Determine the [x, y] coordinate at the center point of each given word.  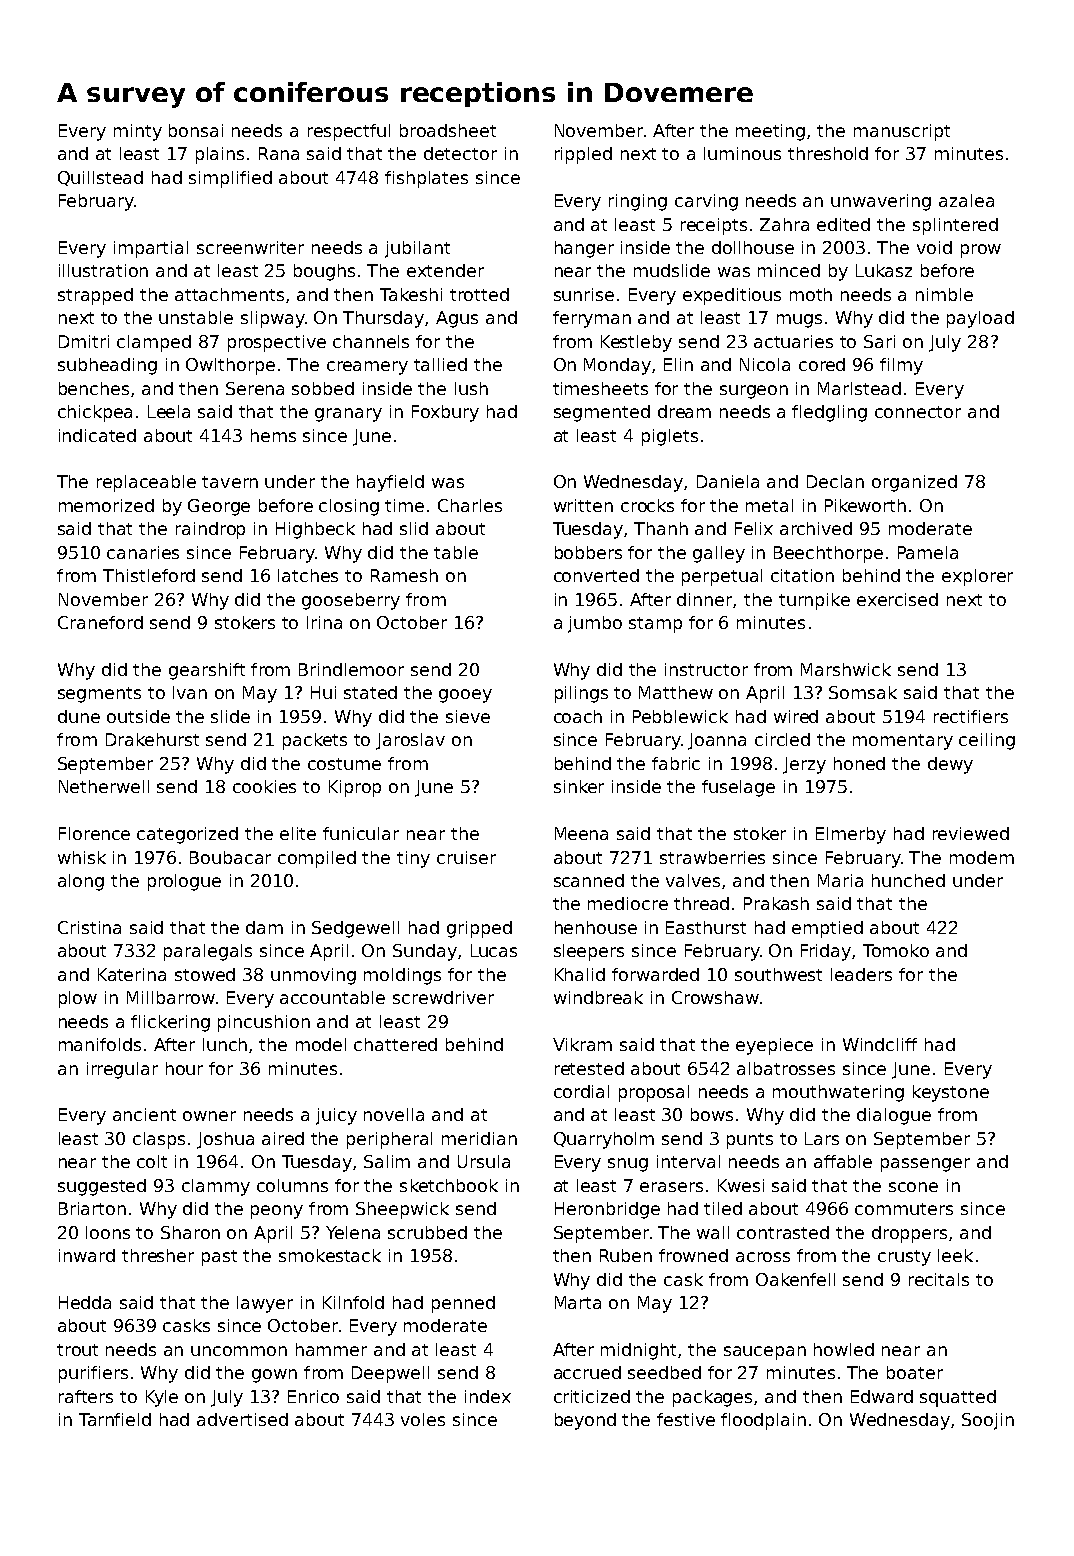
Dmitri [84, 341]
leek [955, 1255]
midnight [640, 1351]
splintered [955, 226]
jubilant [417, 249]
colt [152, 1161]
